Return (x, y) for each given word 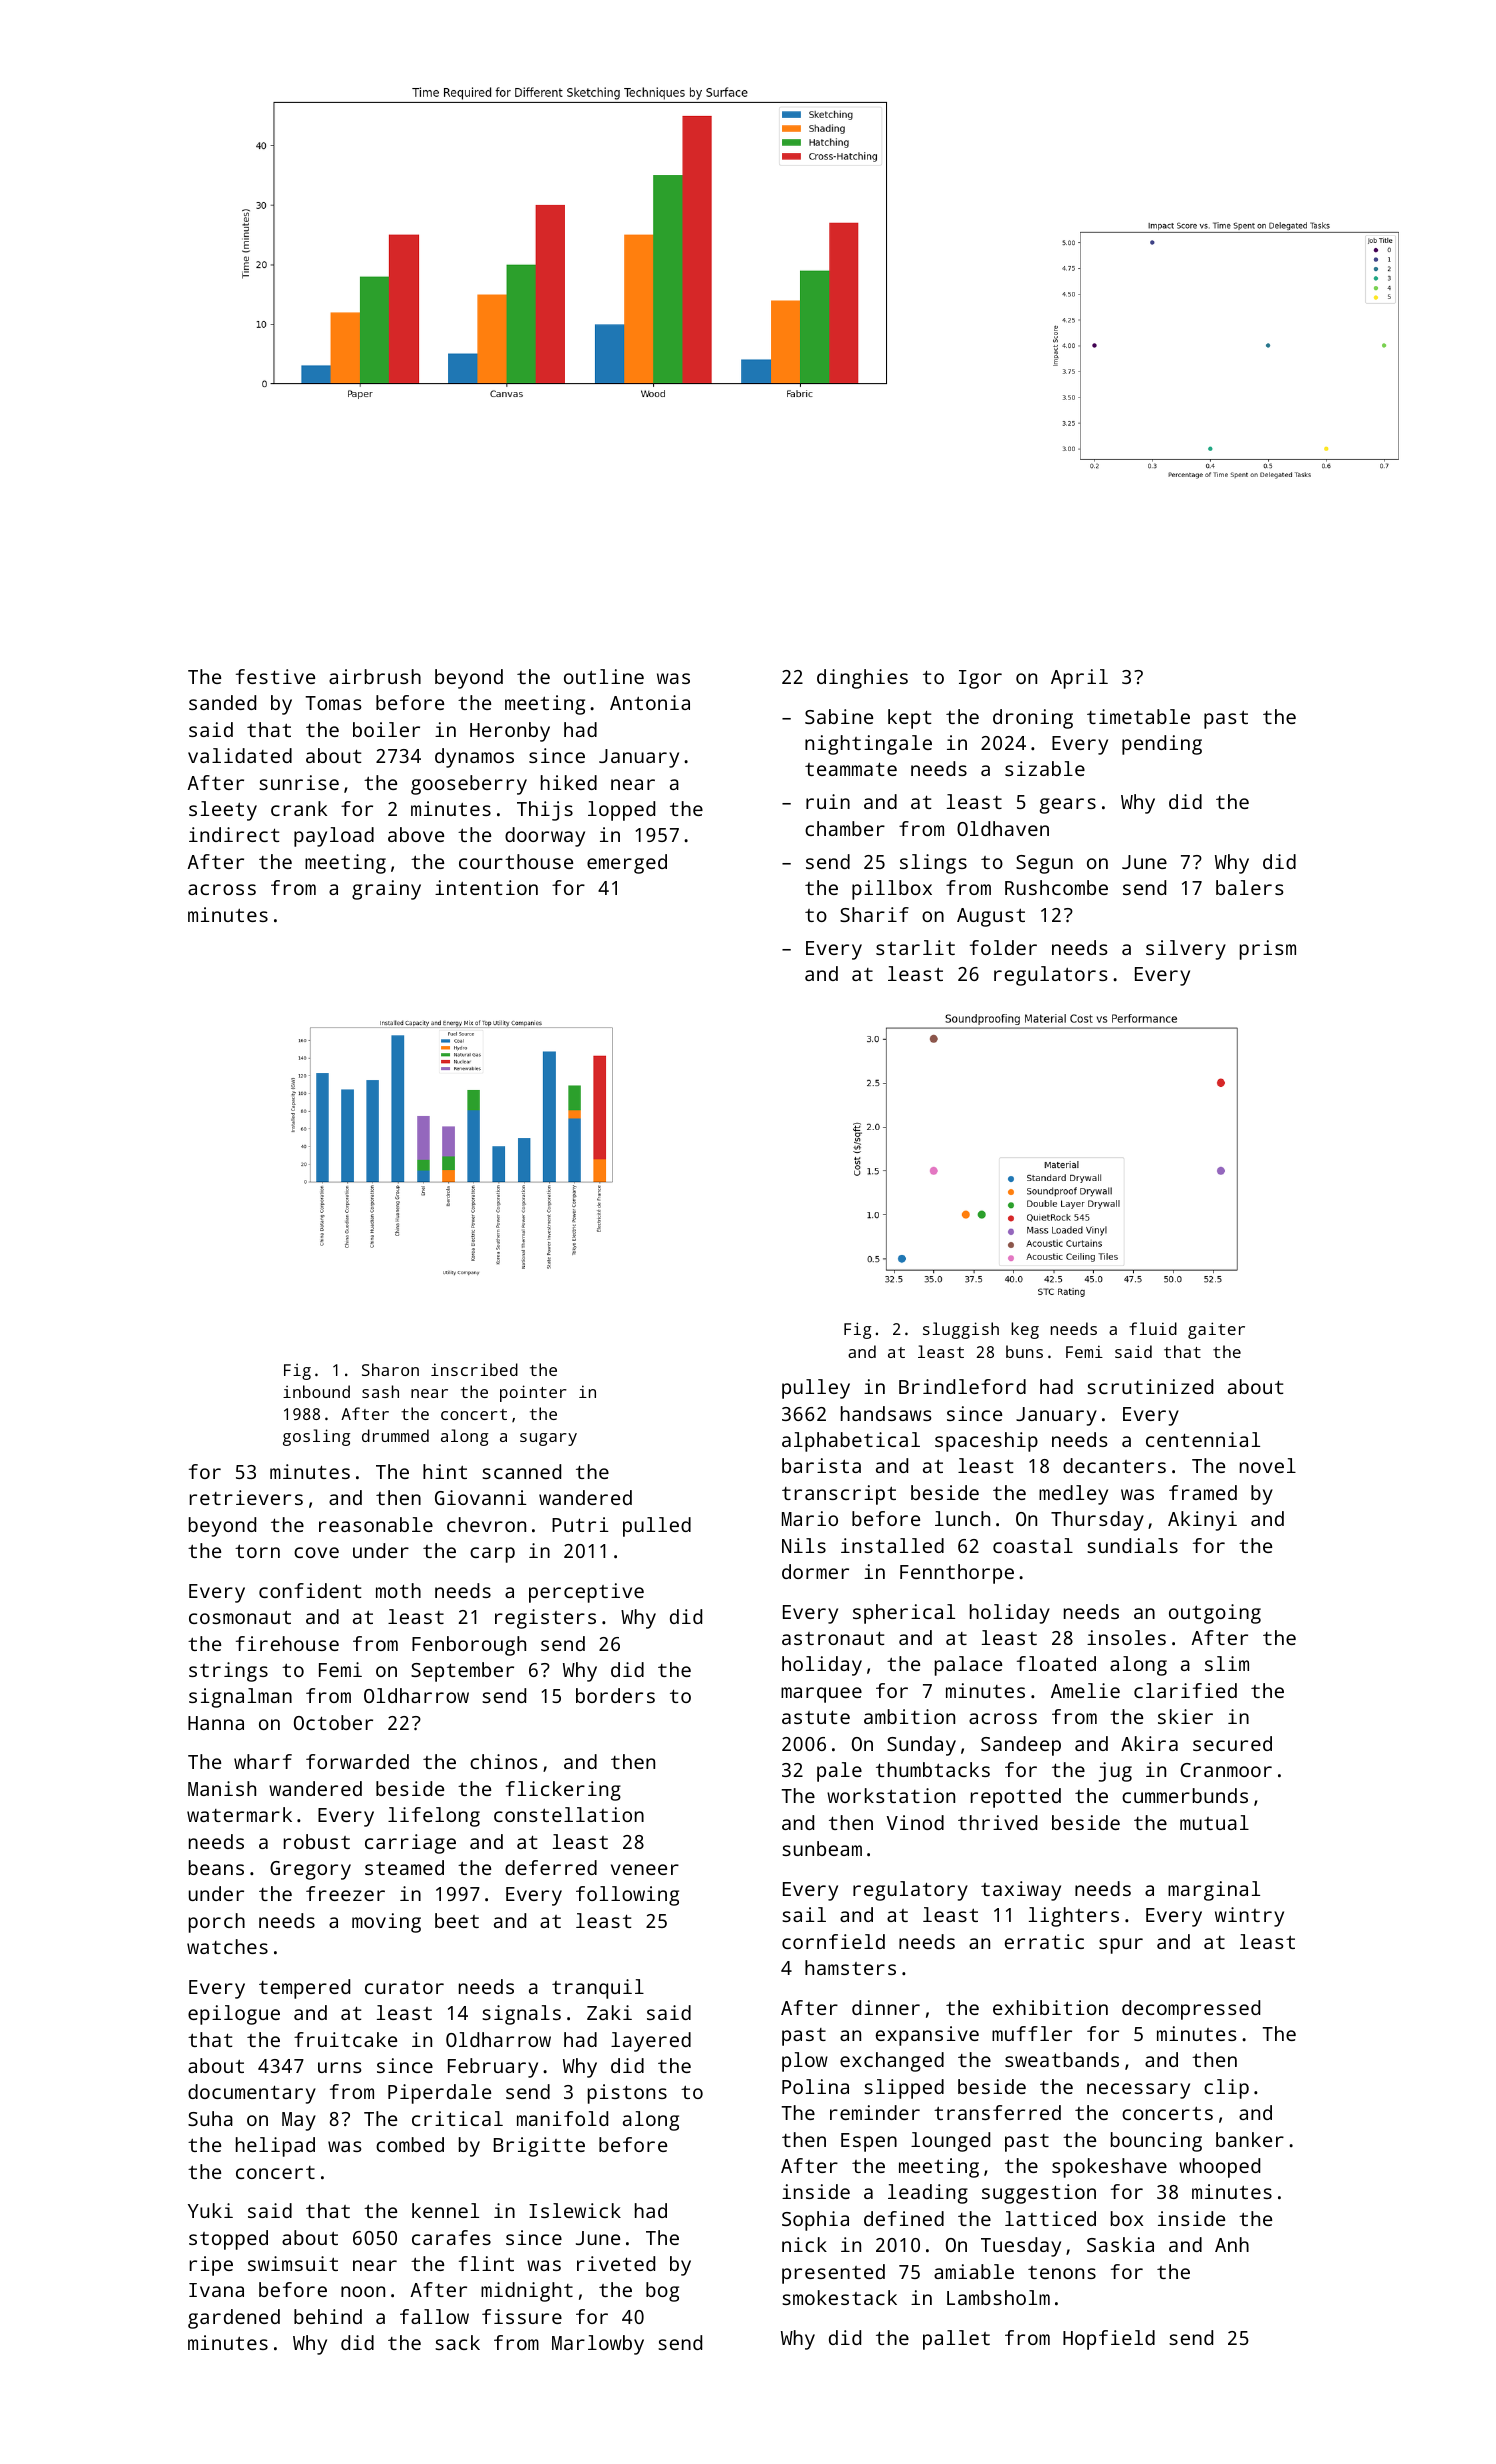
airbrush (375, 676)
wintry (1249, 1917)
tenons (1062, 2272)
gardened (234, 2319)
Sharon (390, 1369)
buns (1024, 1351)
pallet (956, 2340)
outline (604, 676)
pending (1162, 745)
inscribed (474, 1369)
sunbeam (822, 1848)
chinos (504, 1761)
